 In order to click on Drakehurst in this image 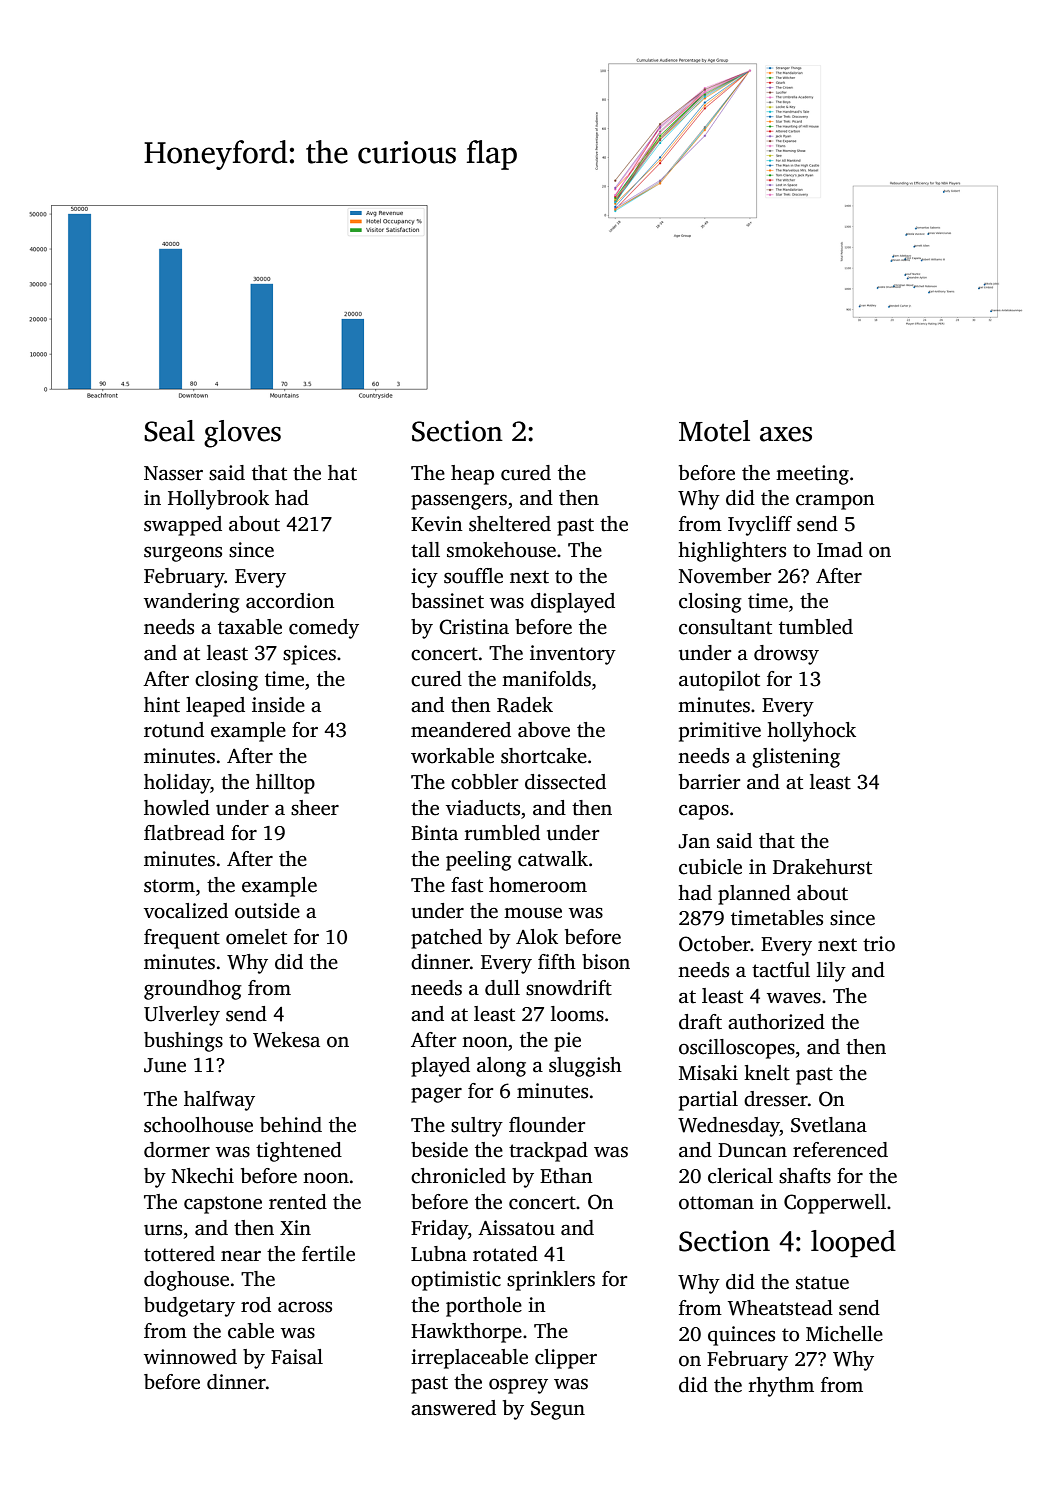, I will do `click(822, 867)`.
